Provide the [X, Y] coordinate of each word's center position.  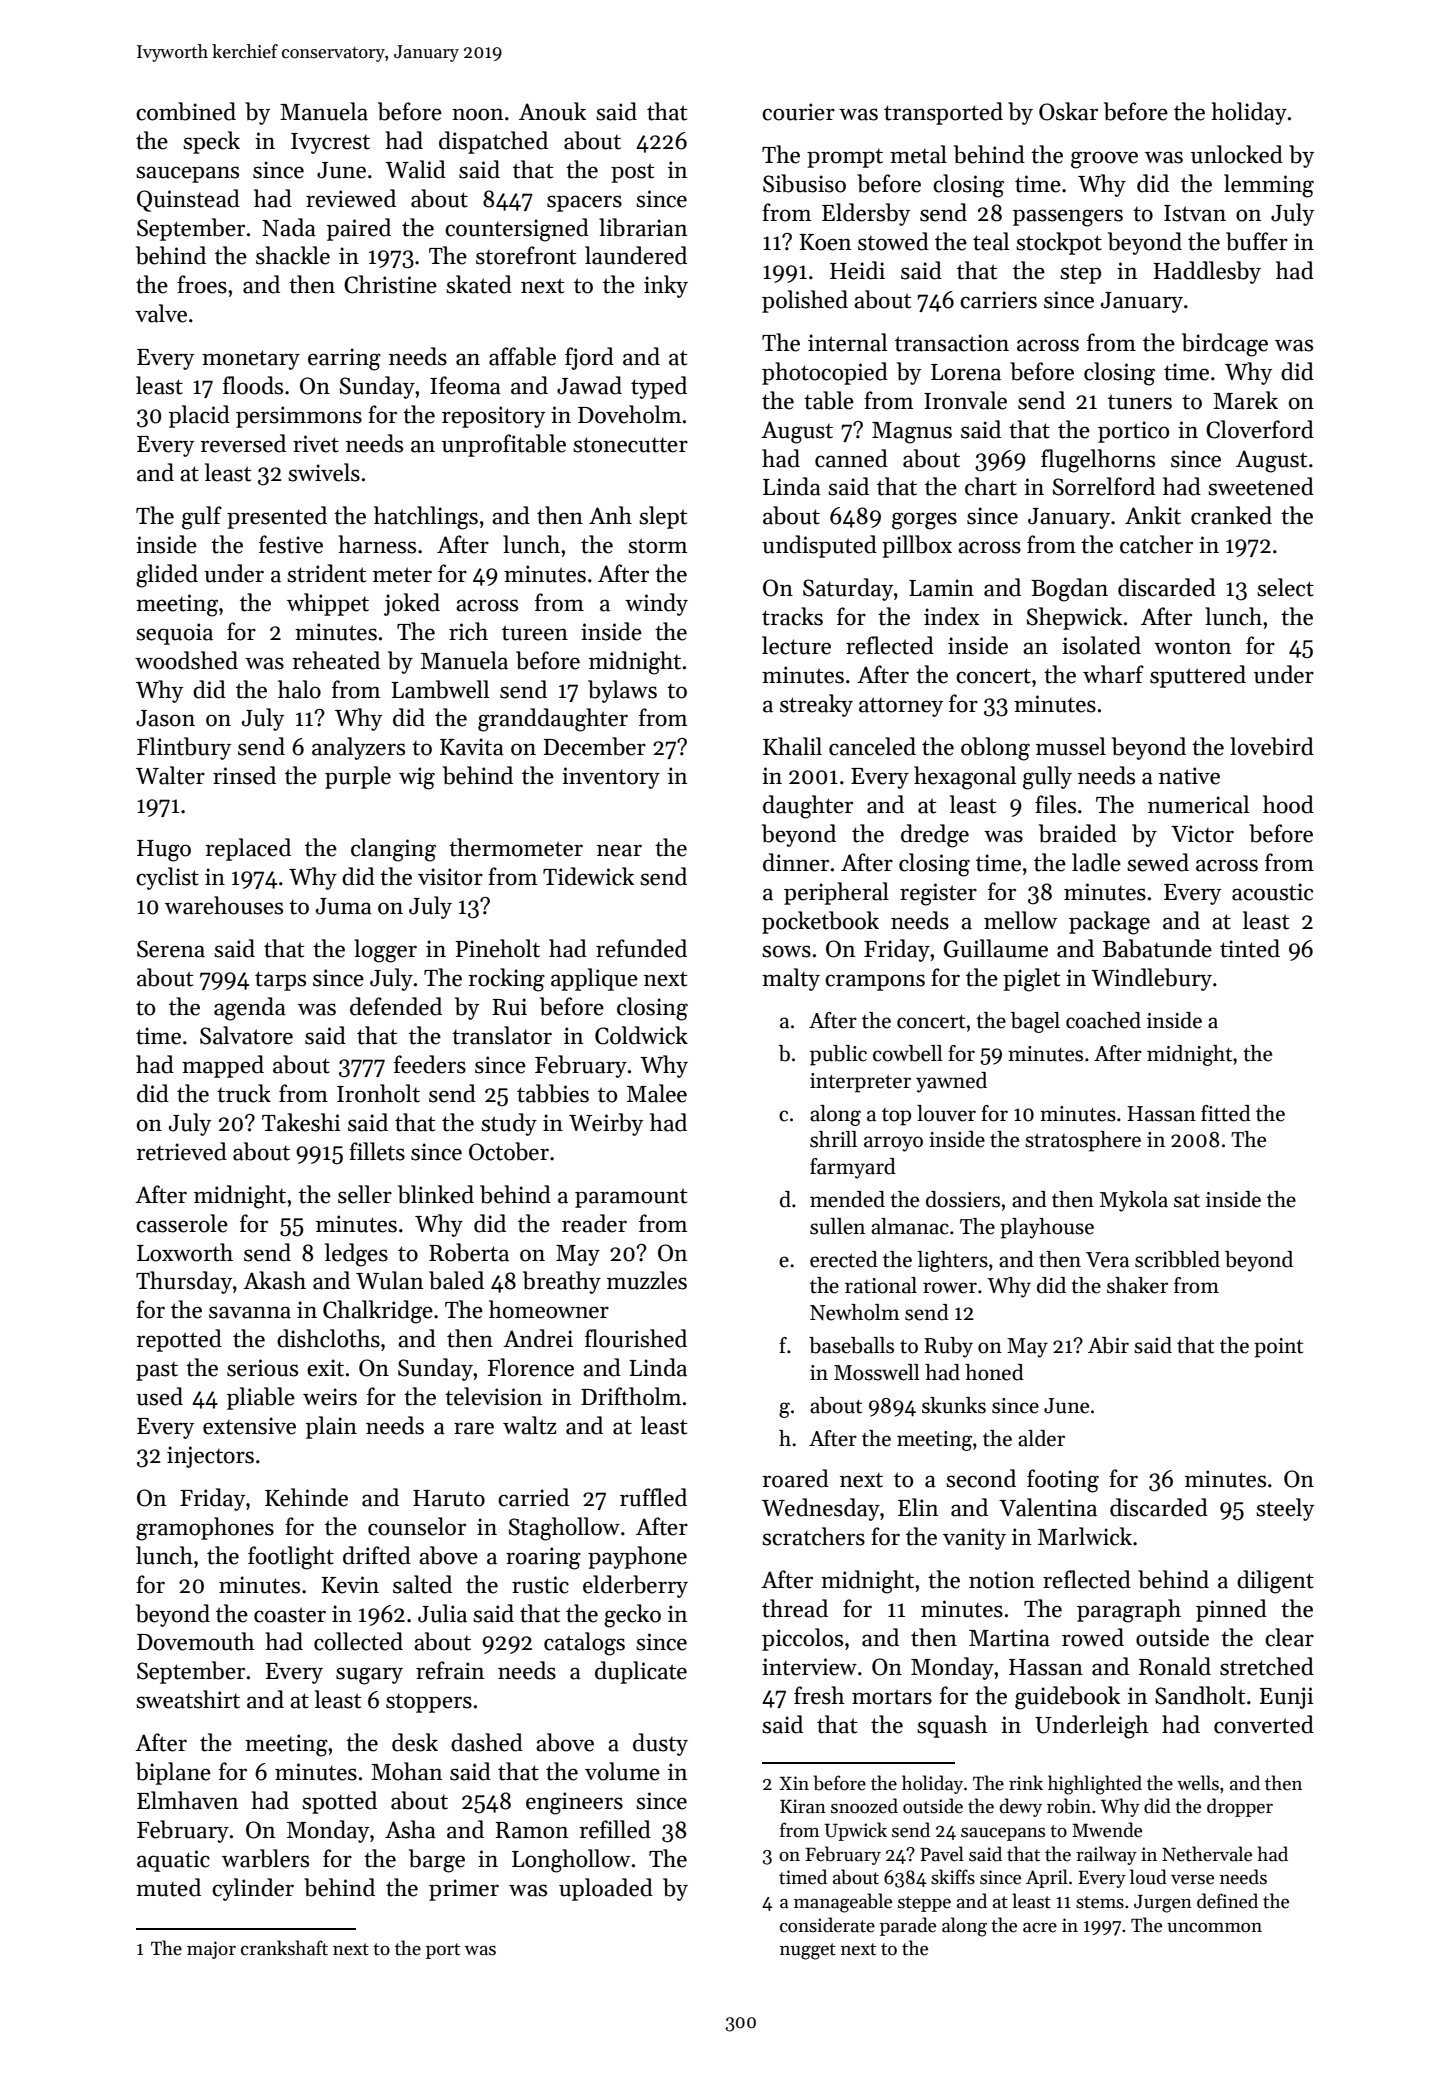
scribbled [1177, 1259]
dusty [660, 1744]
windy [656, 604]
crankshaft [284, 1948]
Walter [170, 775]
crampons [875, 982]
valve [161, 313]
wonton [1193, 647]
